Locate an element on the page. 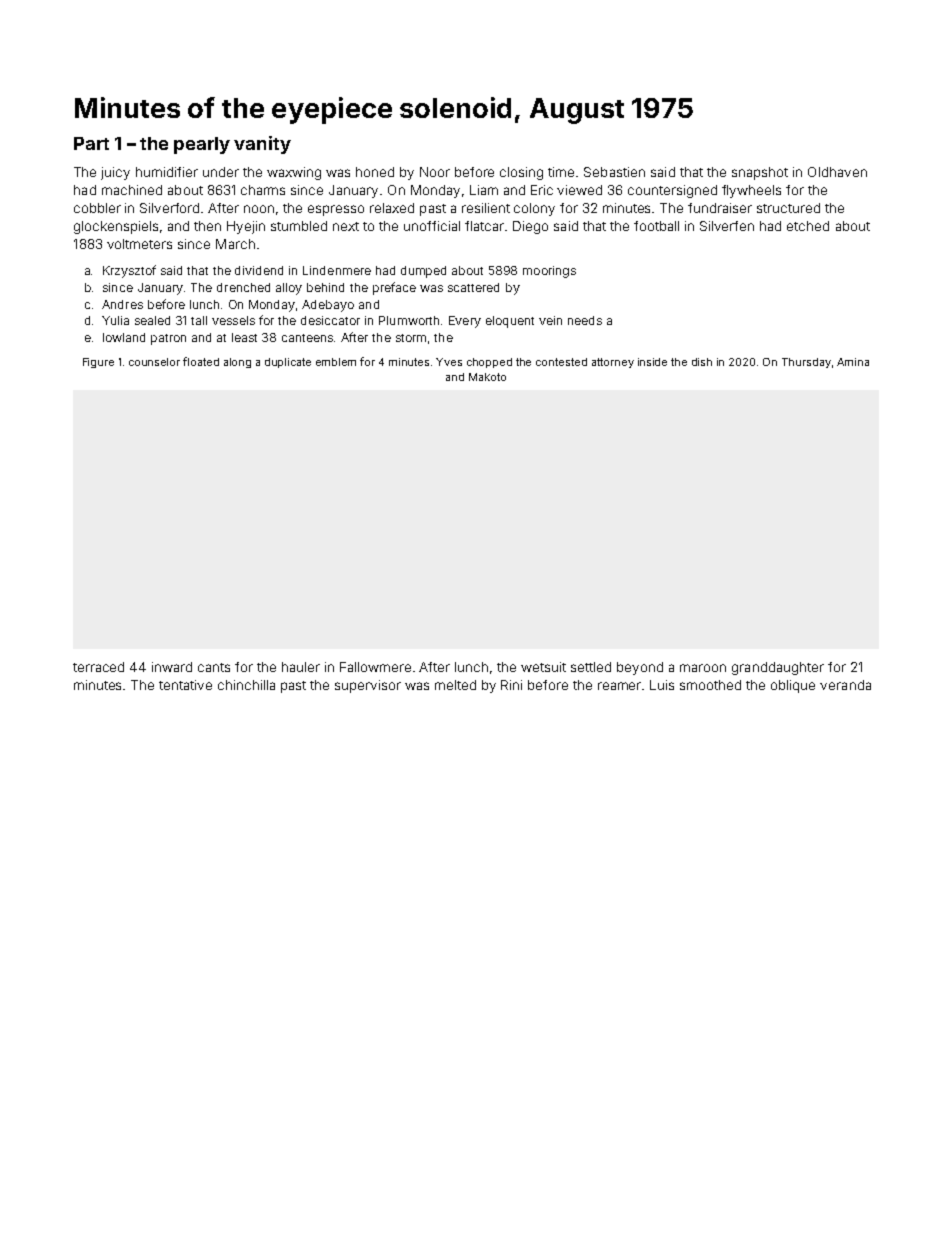  structured is located at coordinates (788, 208).
